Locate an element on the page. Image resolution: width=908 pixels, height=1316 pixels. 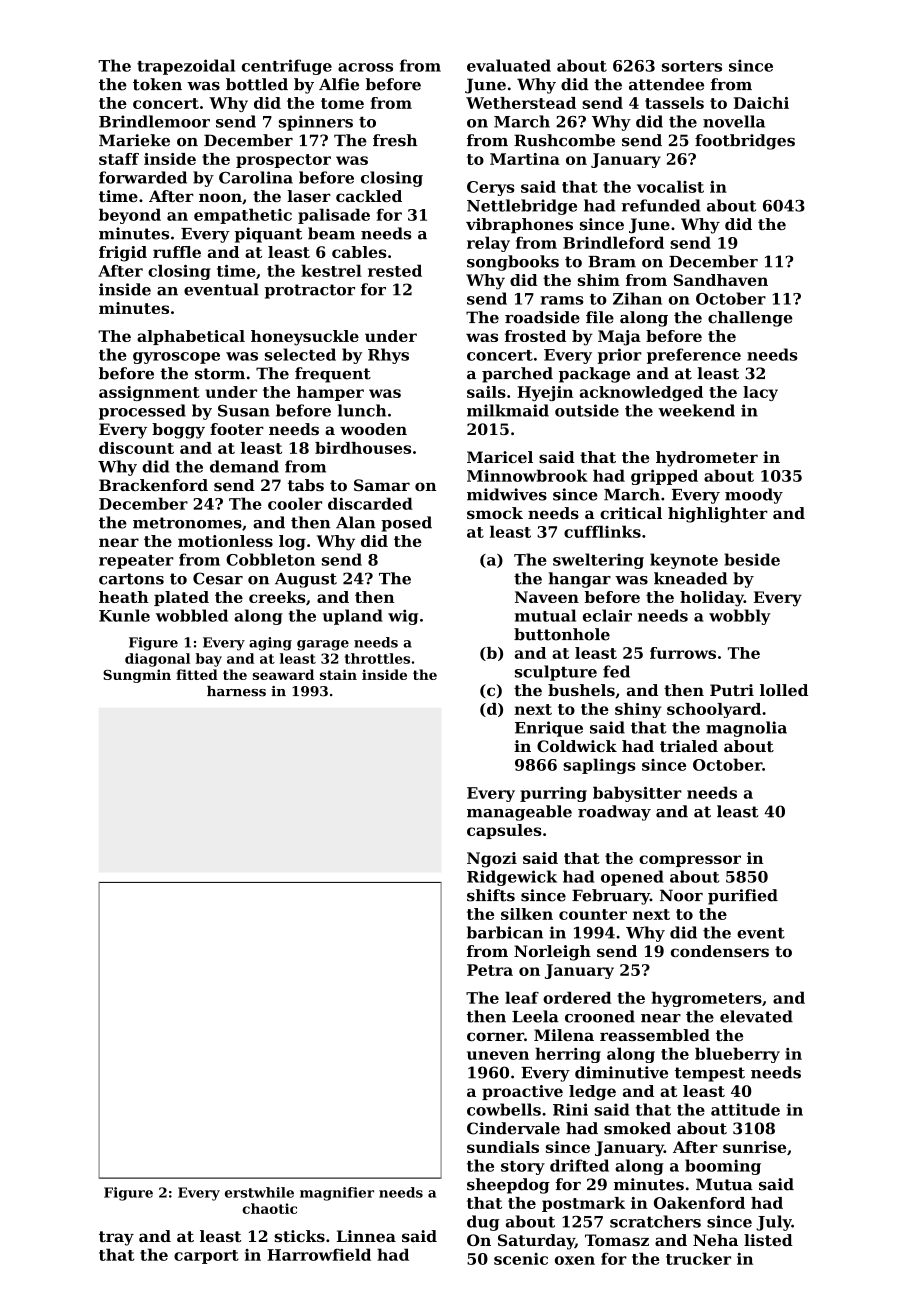
sorters is located at coordinates (692, 66).
